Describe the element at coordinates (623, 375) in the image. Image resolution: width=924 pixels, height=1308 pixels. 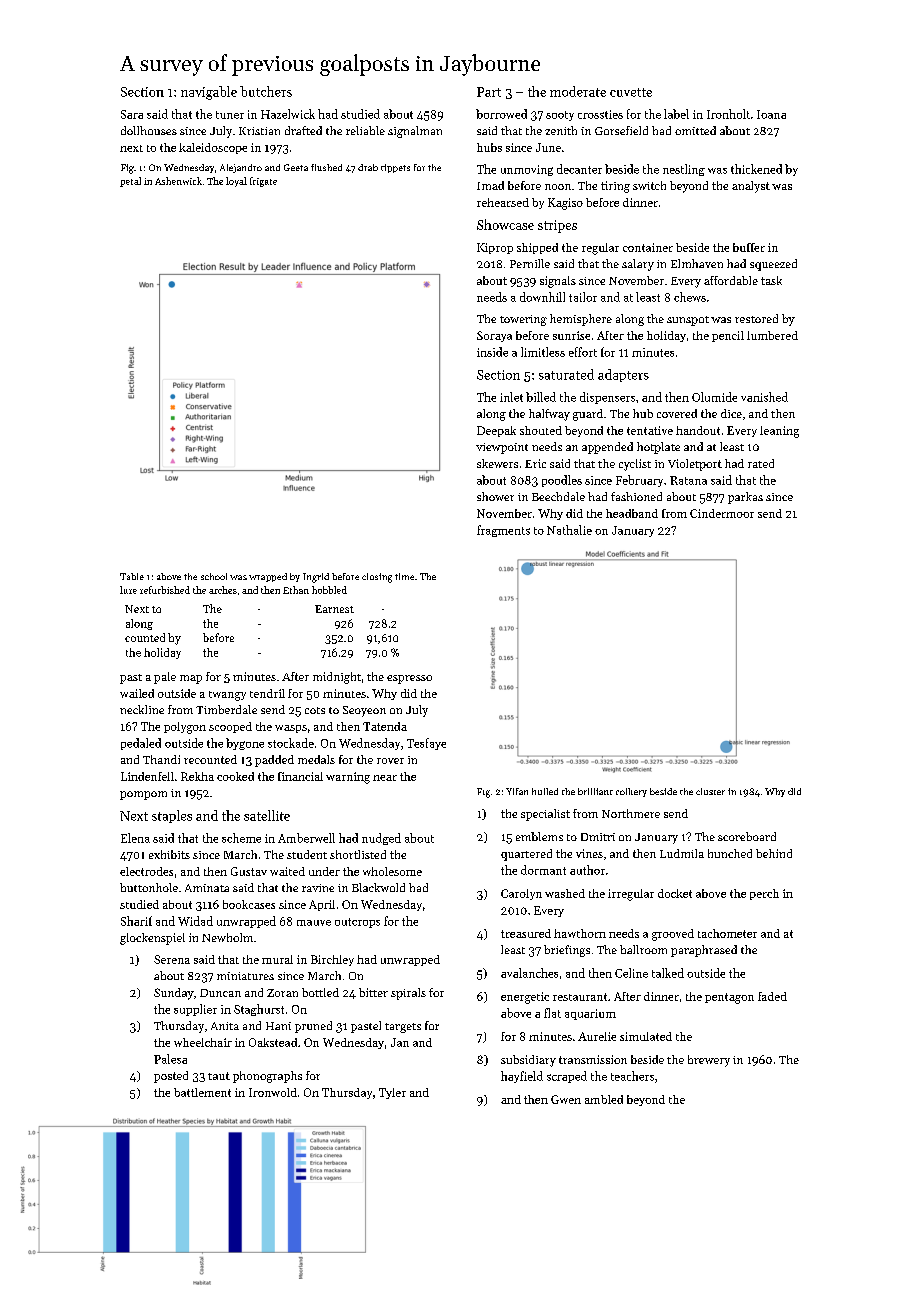
I see `adapters` at that location.
